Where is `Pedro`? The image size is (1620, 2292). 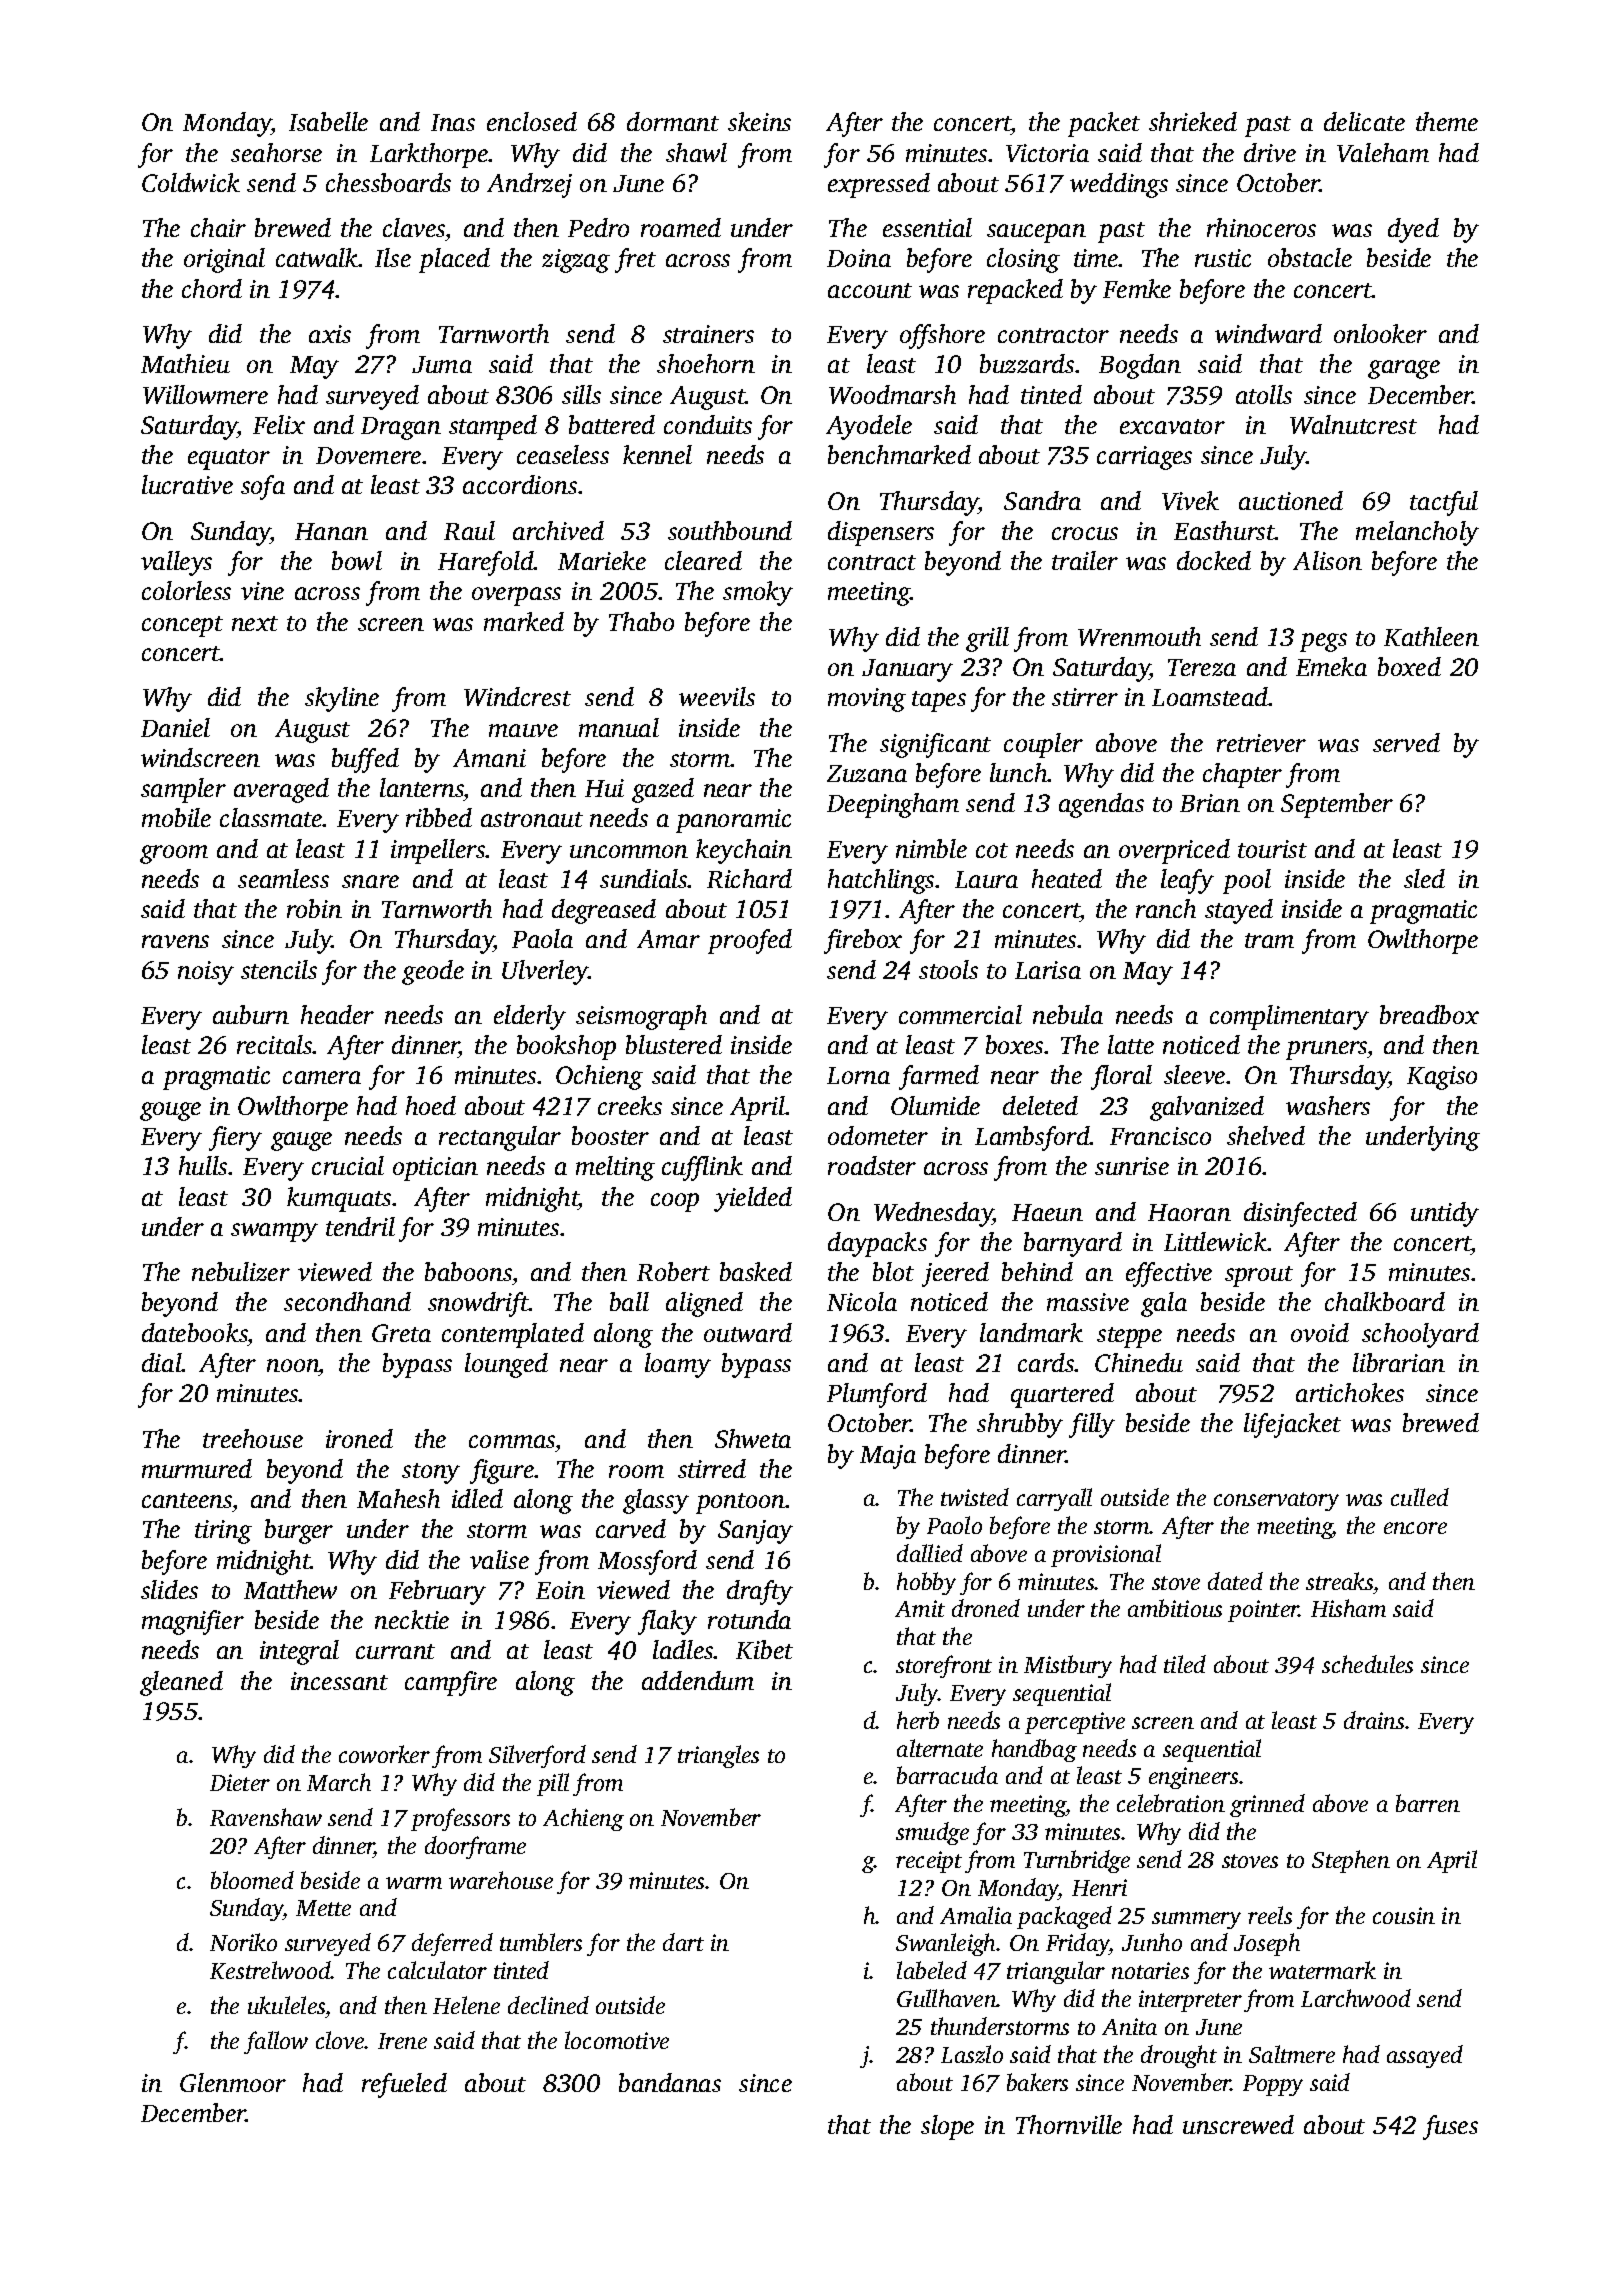 Pedro is located at coordinates (598, 227).
